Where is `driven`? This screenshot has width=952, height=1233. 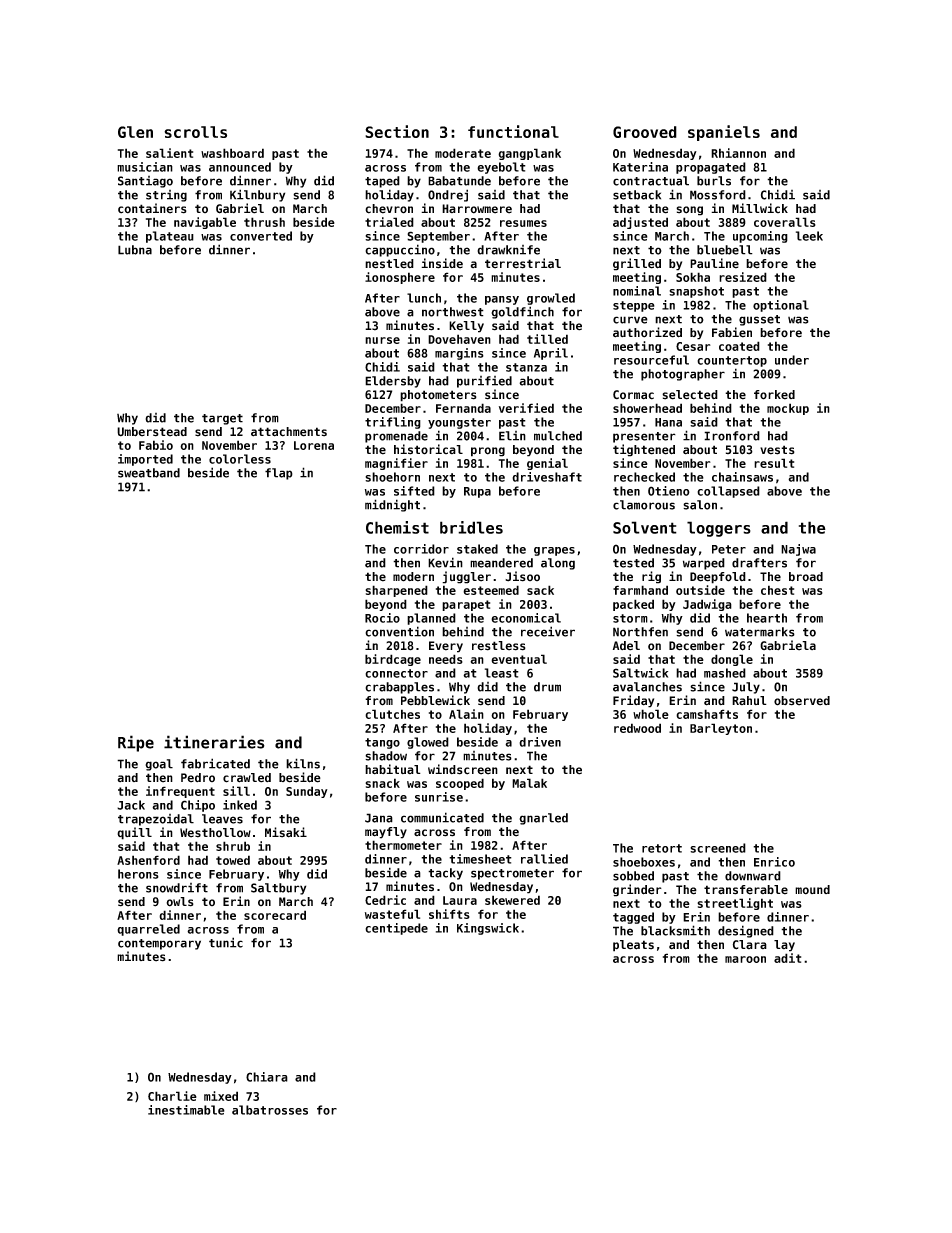 driven is located at coordinates (540, 742).
